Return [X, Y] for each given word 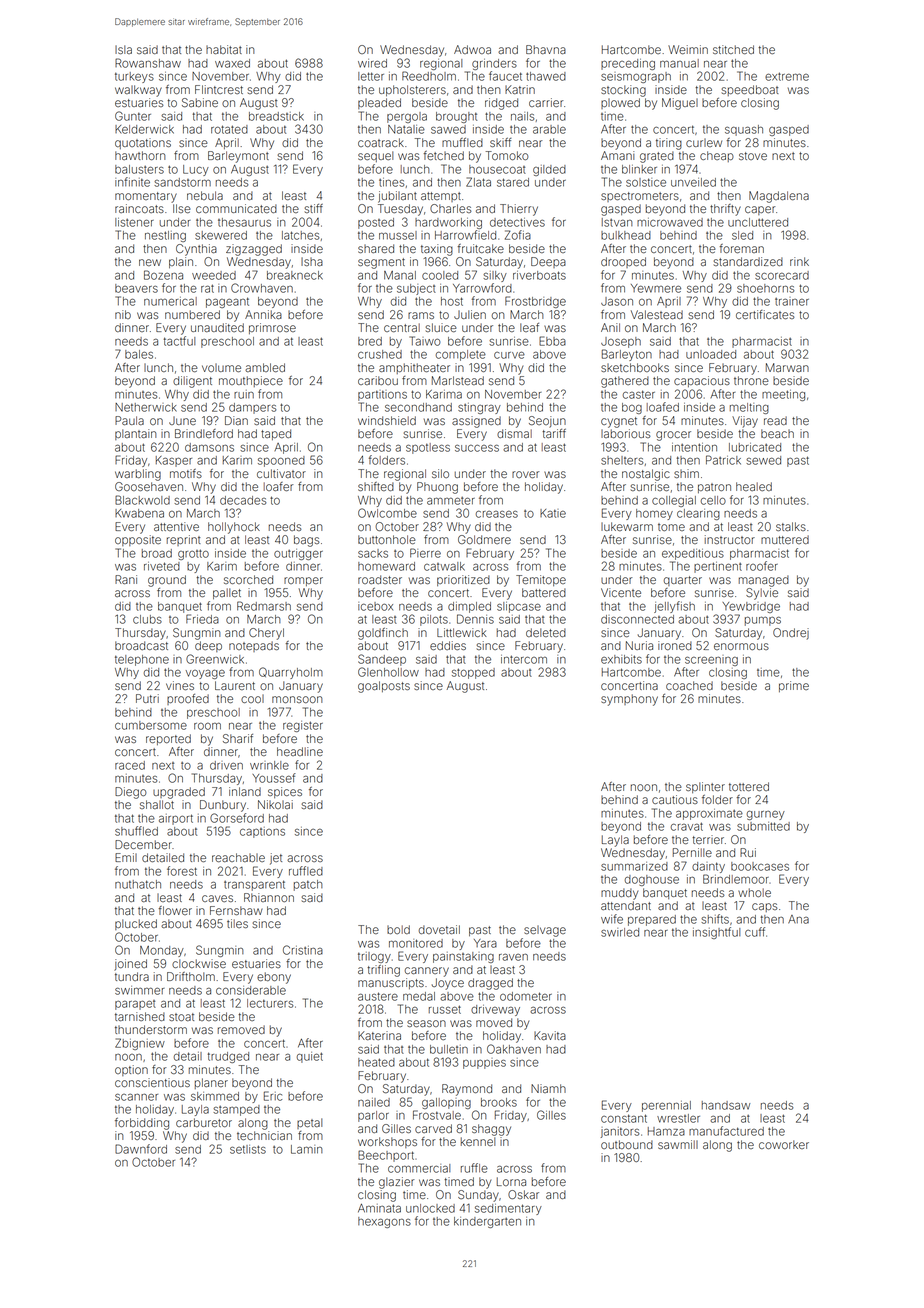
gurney [766, 815]
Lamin [307, 1149]
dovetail [439, 929]
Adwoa [472, 49]
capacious [702, 381]
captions [262, 832]
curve [509, 355]
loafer [278, 486]
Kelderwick [144, 129]
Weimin [688, 49]
